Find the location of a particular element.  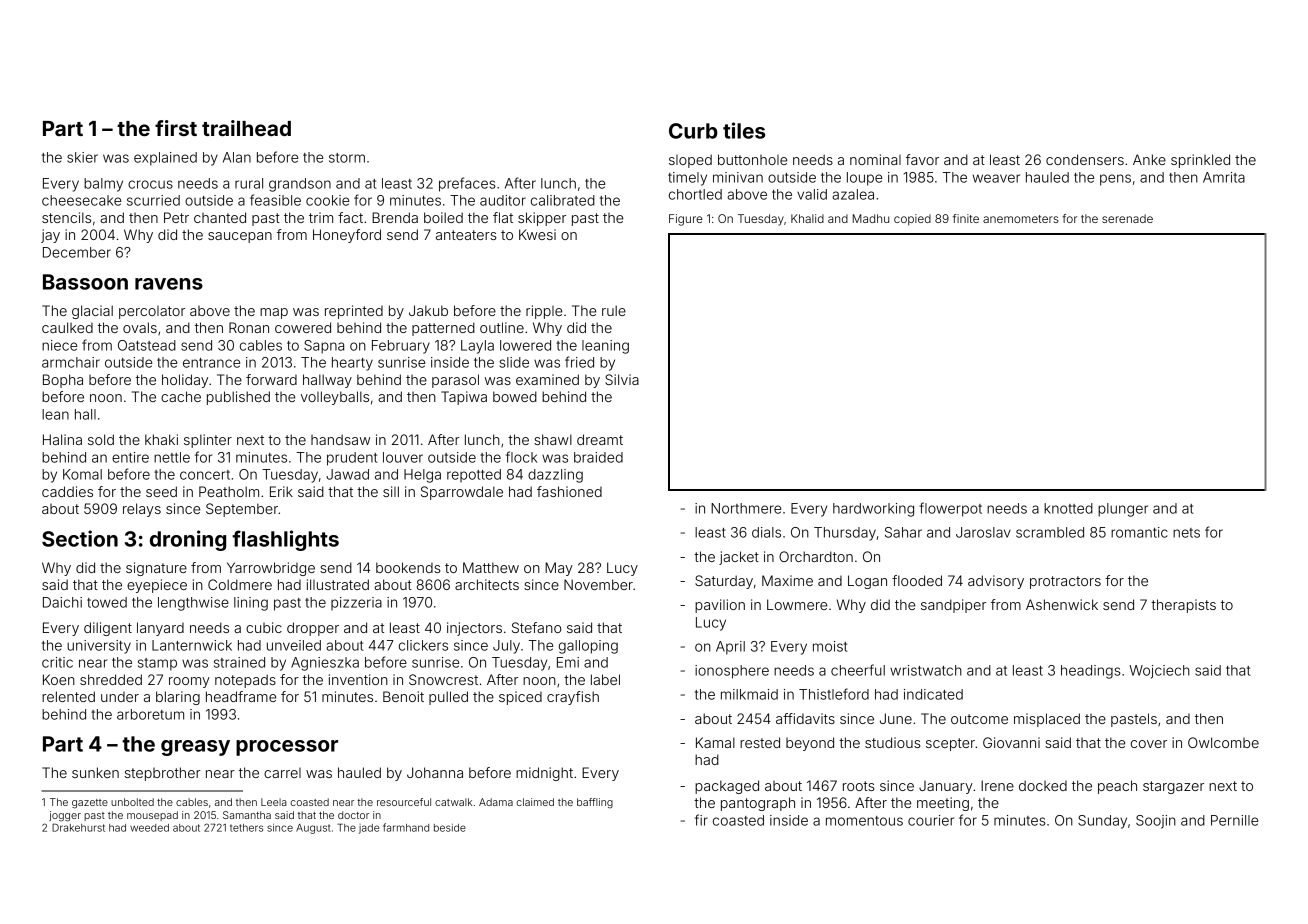

flooded is located at coordinates (917, 580).
